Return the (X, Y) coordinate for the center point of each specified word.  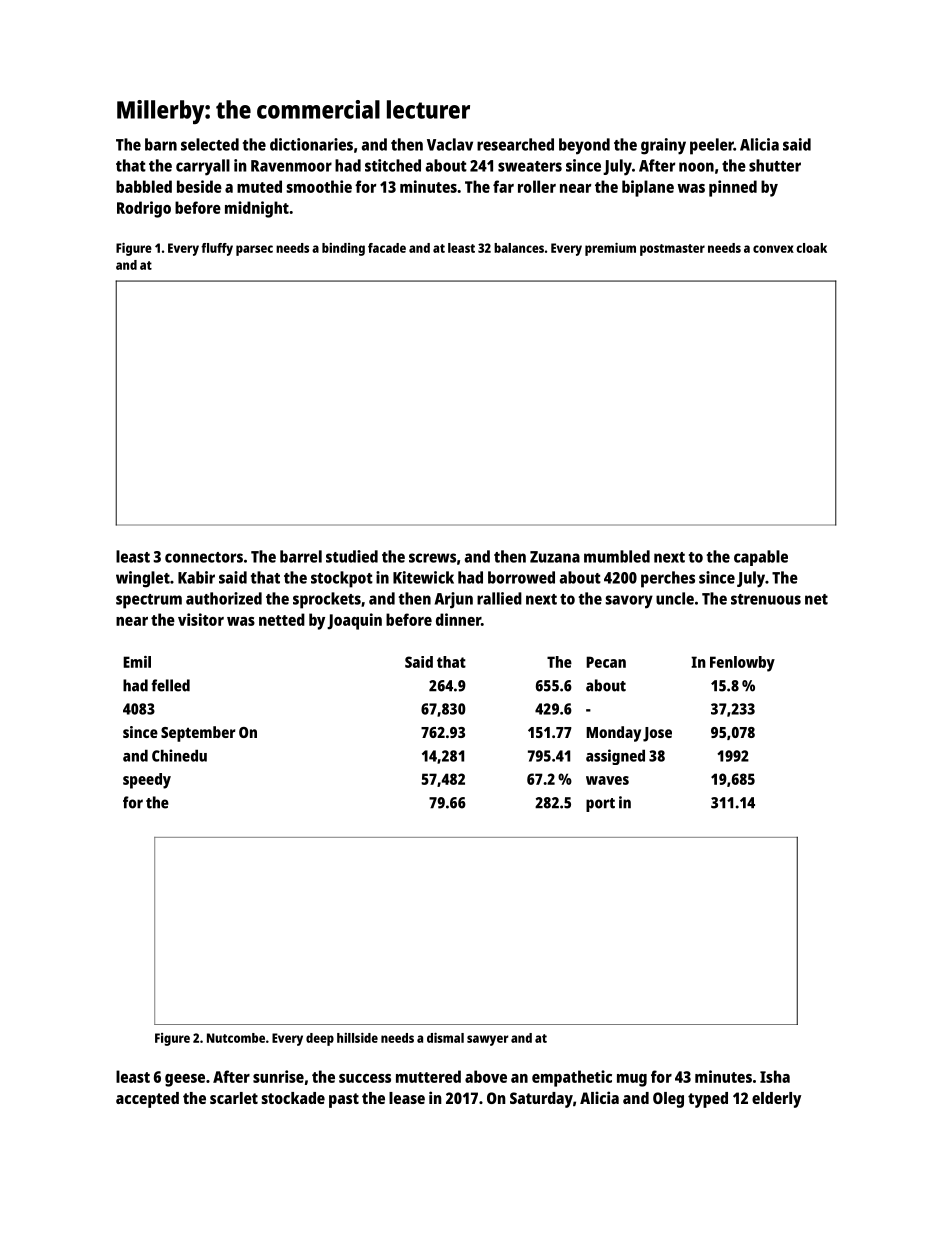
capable (761, 558)
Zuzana (555, 557)
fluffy (217, 249)
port (600, 805)
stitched (393, 165)
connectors (204, 557)
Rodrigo (144, 209)
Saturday (541, 1100)
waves (607, 780)
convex (773, 249)
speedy (147, 781)
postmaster (672, 250)
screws (432, 558)
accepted (147, 1100)
